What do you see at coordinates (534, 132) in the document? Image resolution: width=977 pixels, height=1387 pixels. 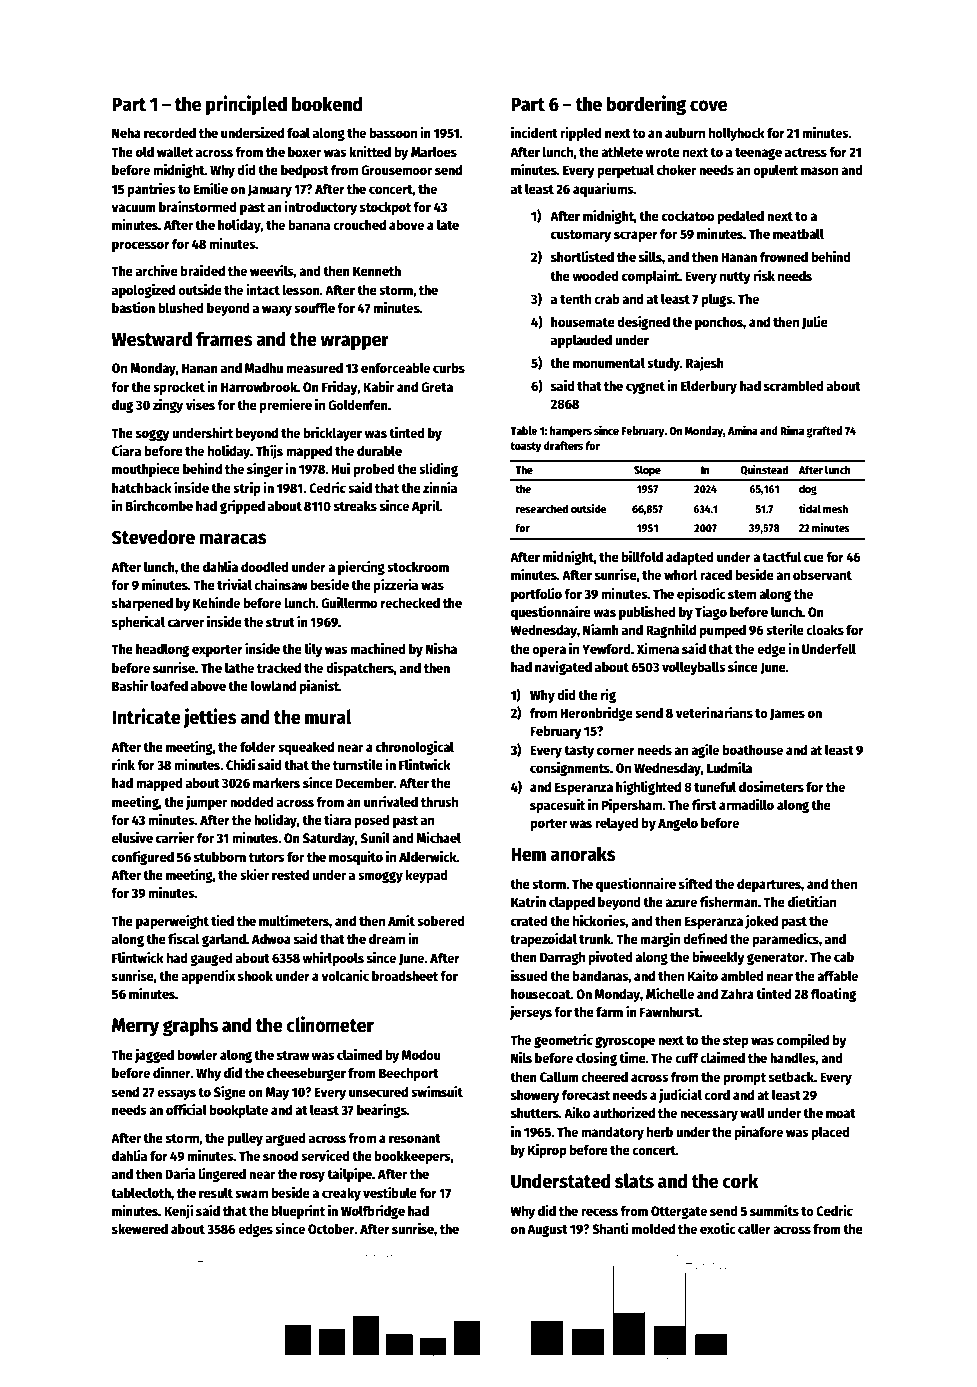 I see `incident` at bounding box center [534, 132].
